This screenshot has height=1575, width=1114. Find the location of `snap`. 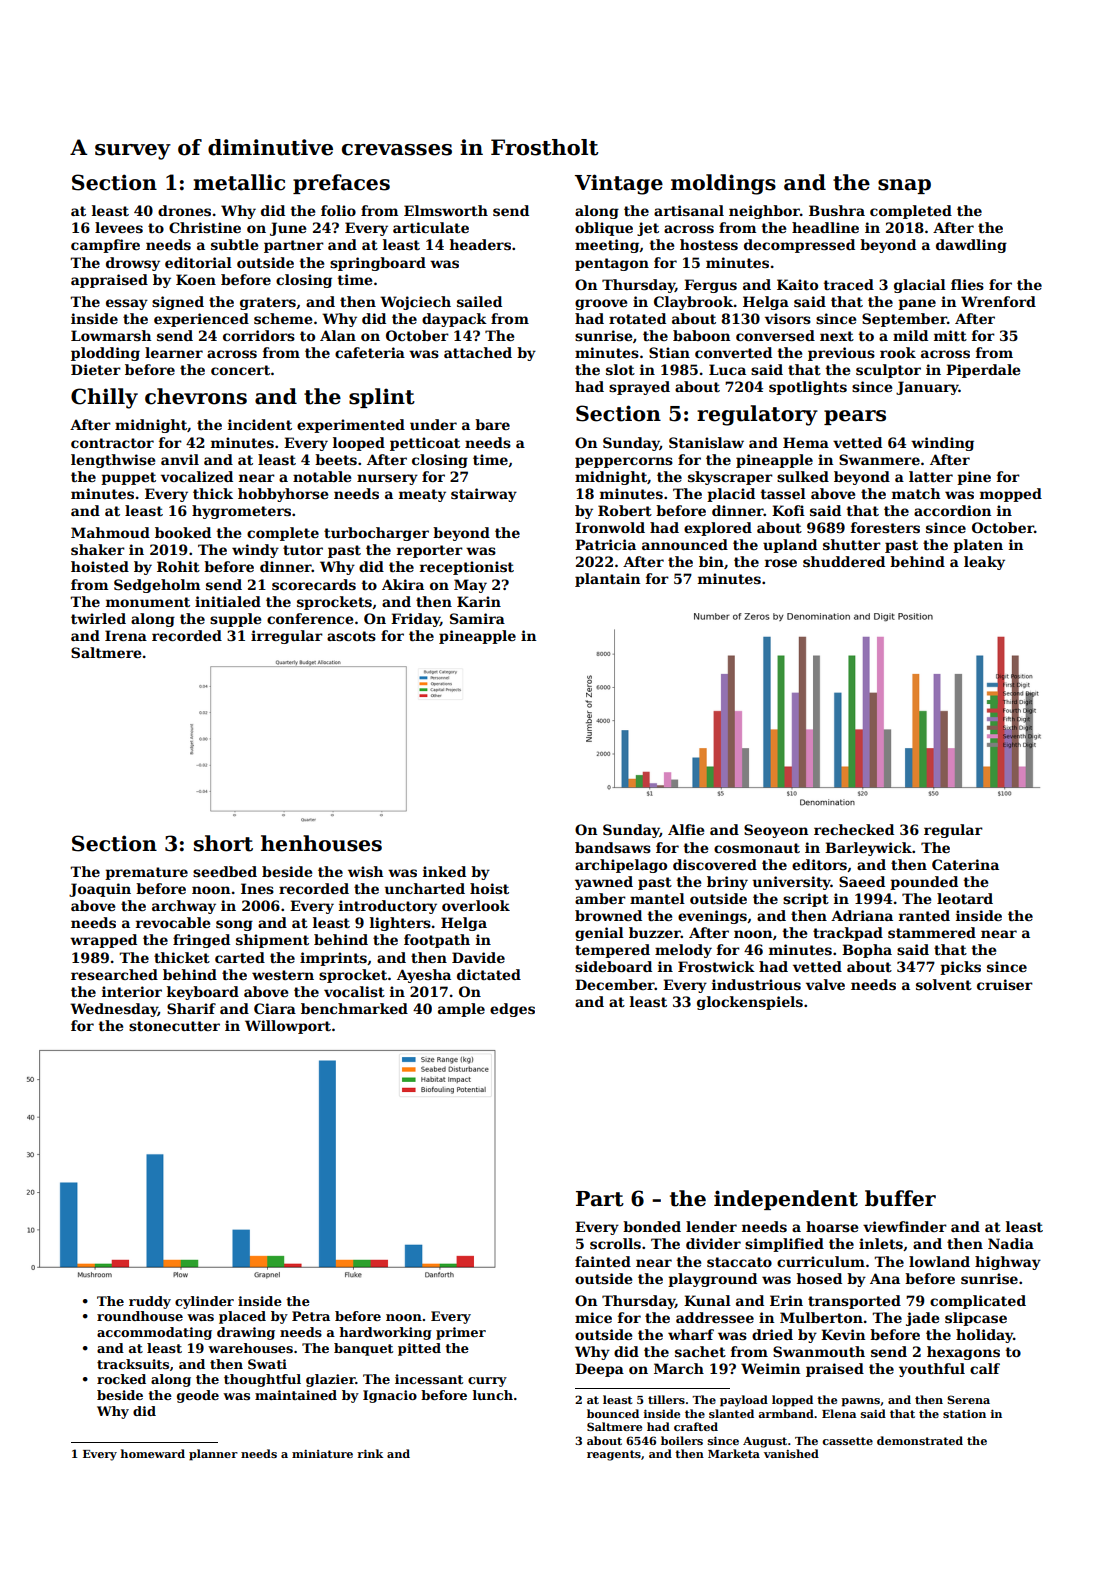

snap is located at coordinates (904, 186).
